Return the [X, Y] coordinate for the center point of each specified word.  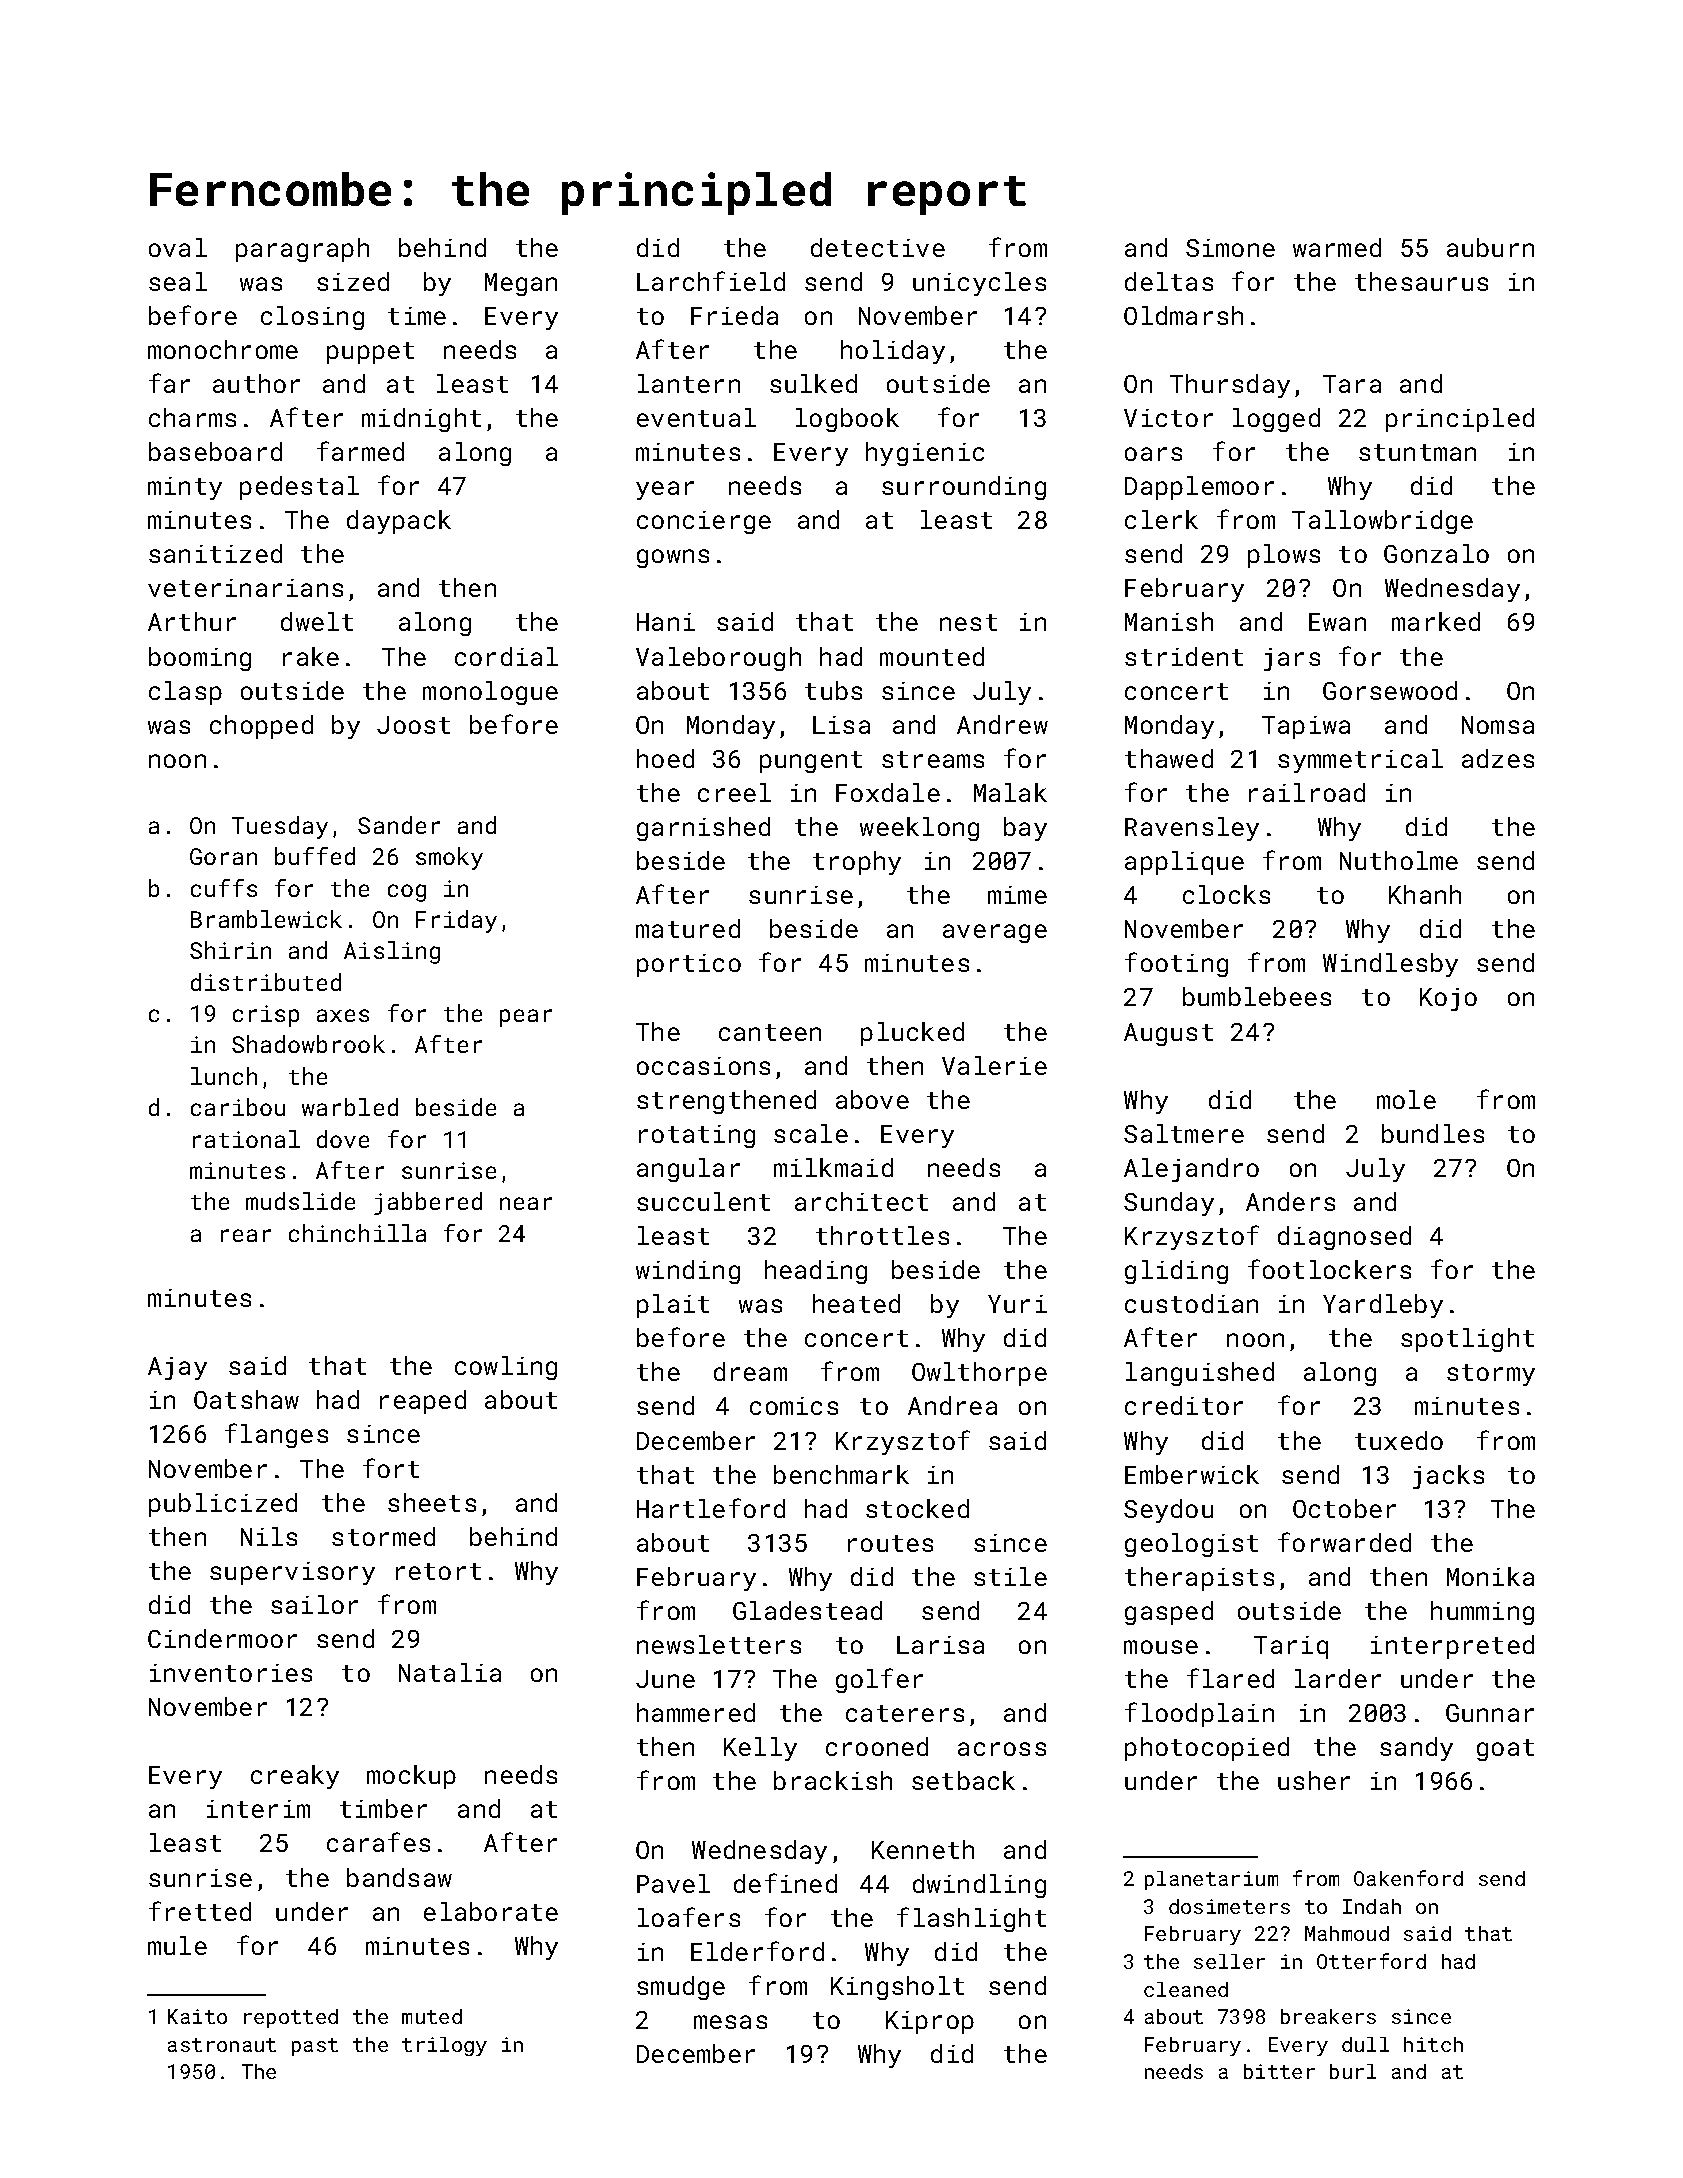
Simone [1230, 248]
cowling [506, 1368]
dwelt [317, 621]
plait [673, 1306]
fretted [200, 1911]
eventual [696, 417]
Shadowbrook [308, 1044]
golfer [879, 1680]
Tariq [1291, 1647]
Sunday [1169, 1204]
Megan [521, 284]
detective [878, 247]
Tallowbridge [1382, 522]
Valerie [994, 1065]
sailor [314, 1604]
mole [1406, 1099]
